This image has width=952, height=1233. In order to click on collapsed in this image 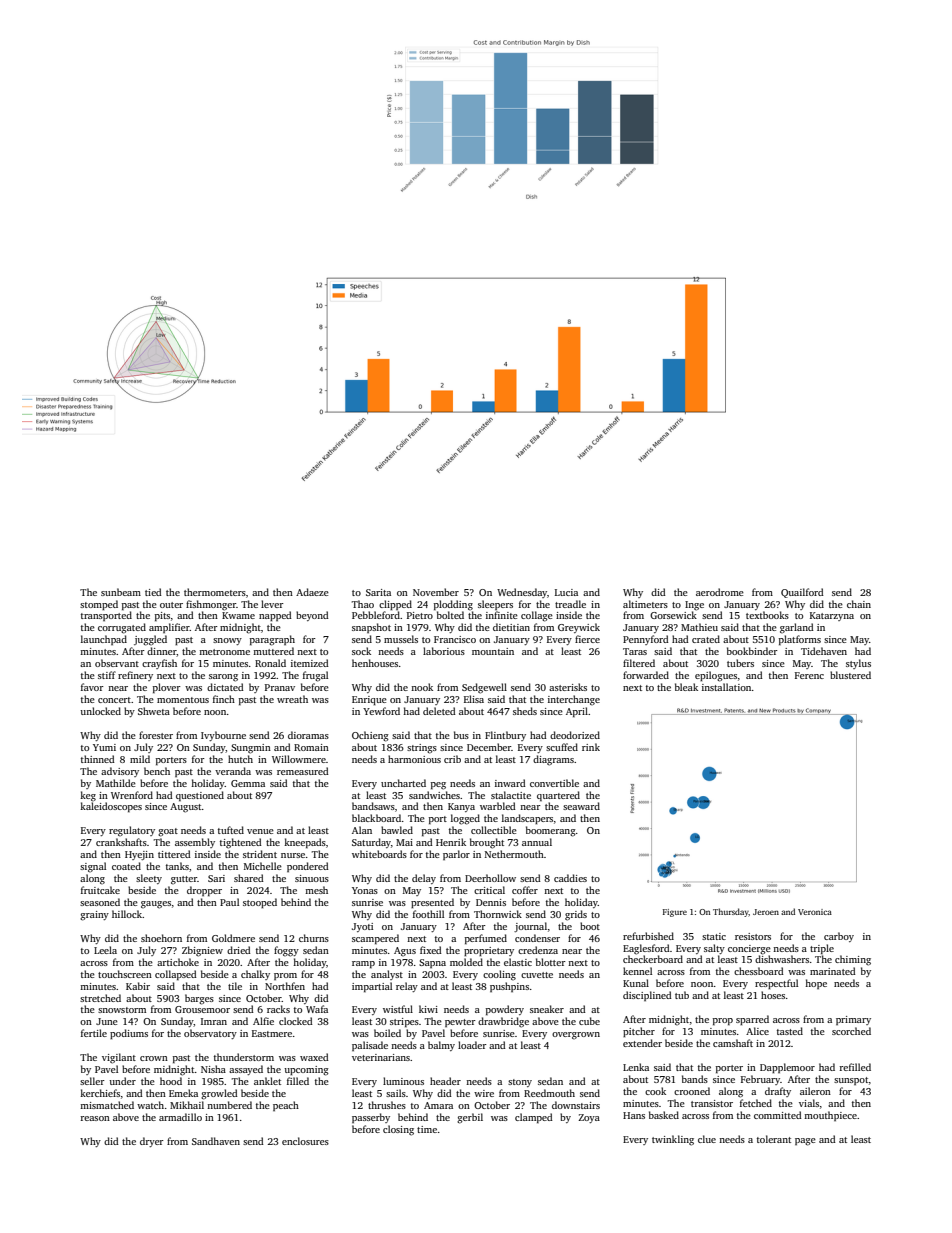, I will do `click(176, 975)`.
